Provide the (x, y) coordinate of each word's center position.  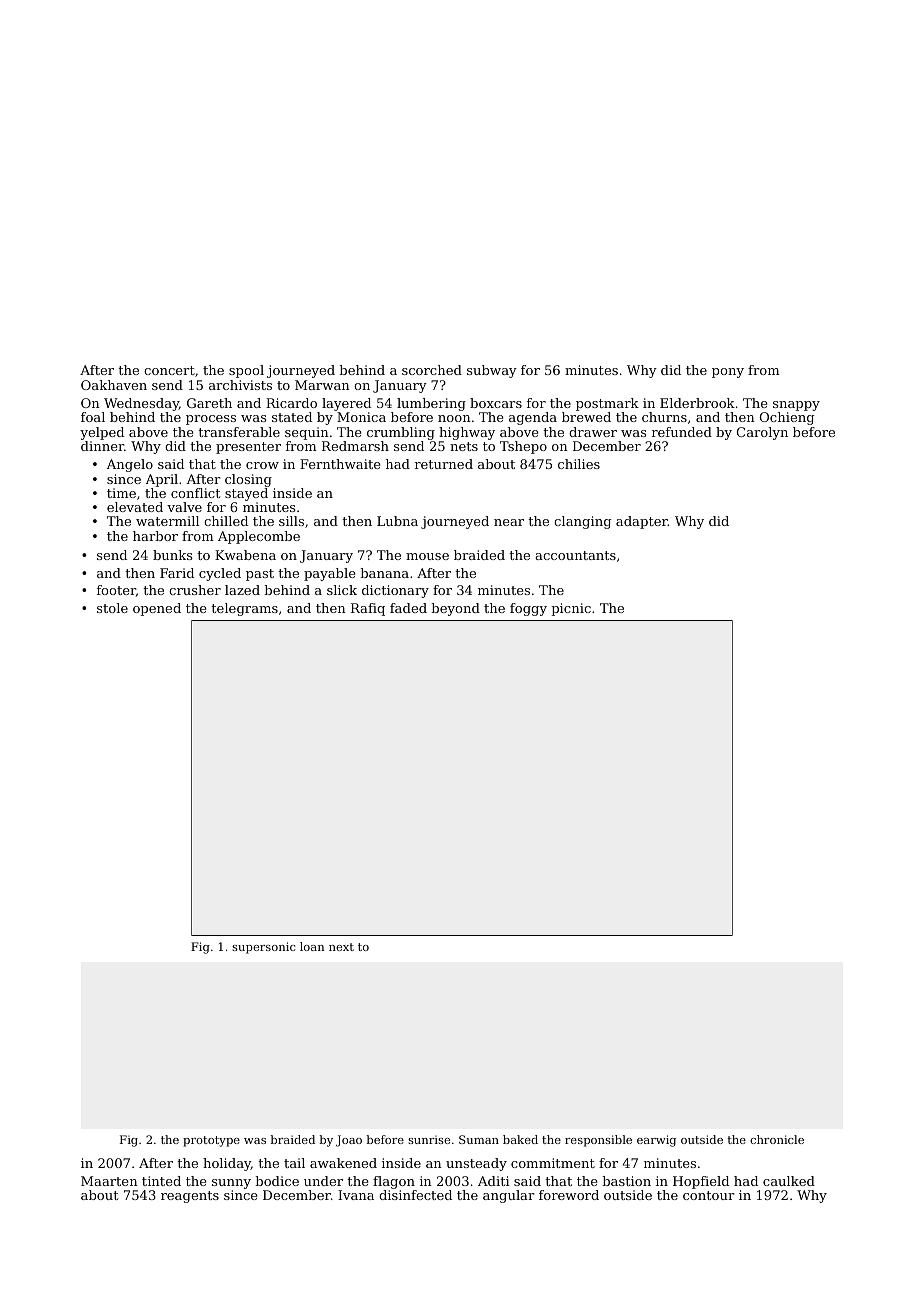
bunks (173, 555)
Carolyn (762, 433)
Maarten (109, 1181)
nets (464, 446)
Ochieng (787, 418)
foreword (569, 1195)
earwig (656, 1141)
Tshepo (523, 447)
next (341, 947)
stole (112, 608)
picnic (571, 609)
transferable (239, 432)
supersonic (264, 948)
